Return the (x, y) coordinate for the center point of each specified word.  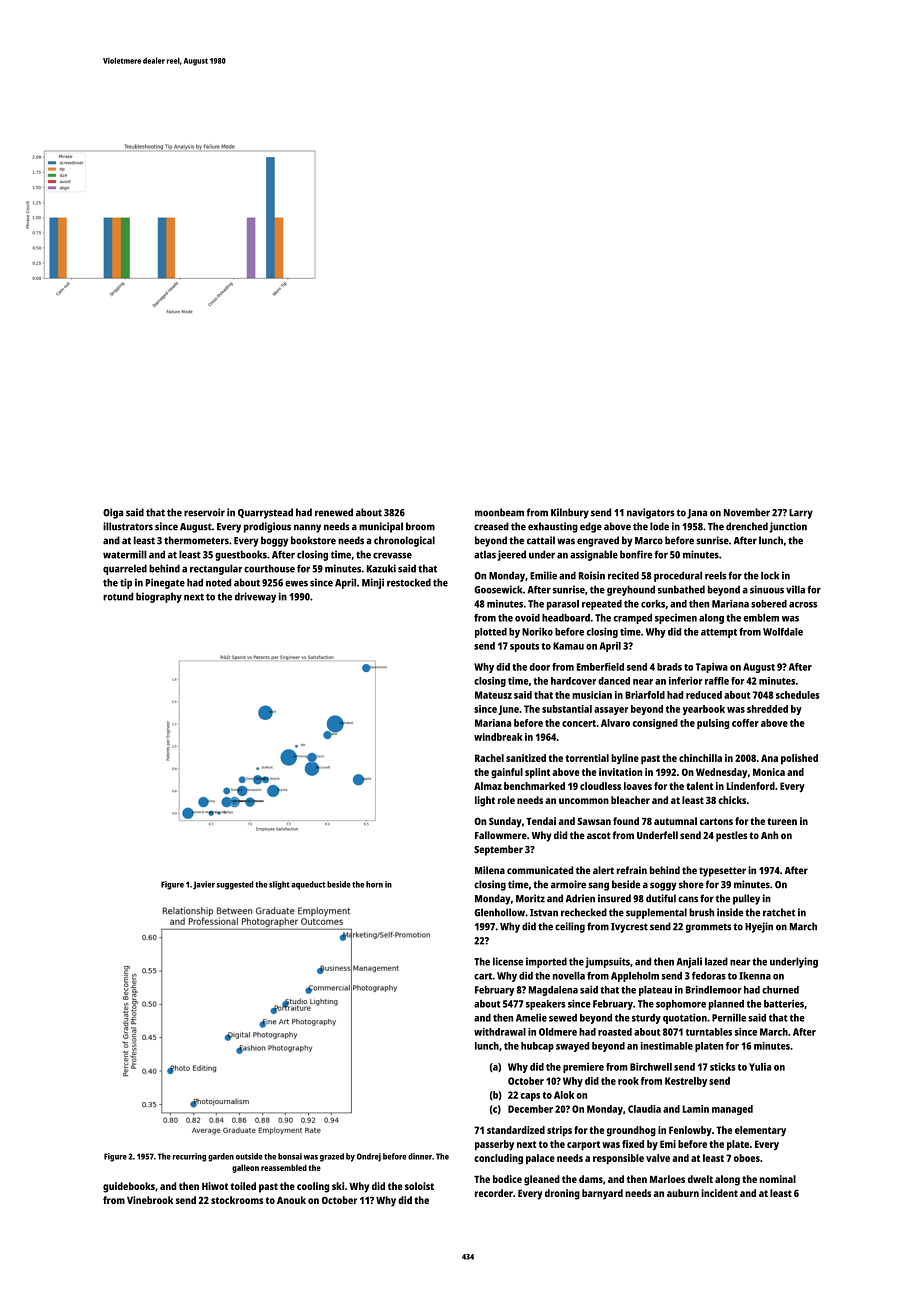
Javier (204, 885)
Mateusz (493, 695)
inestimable (667, 1046)
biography (159, 597)
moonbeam (499, 512)
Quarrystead (265, 513)
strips (559, 1131)
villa (795, 589)
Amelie (531, 1018)
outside (249, 1156)
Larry (801, 514)
